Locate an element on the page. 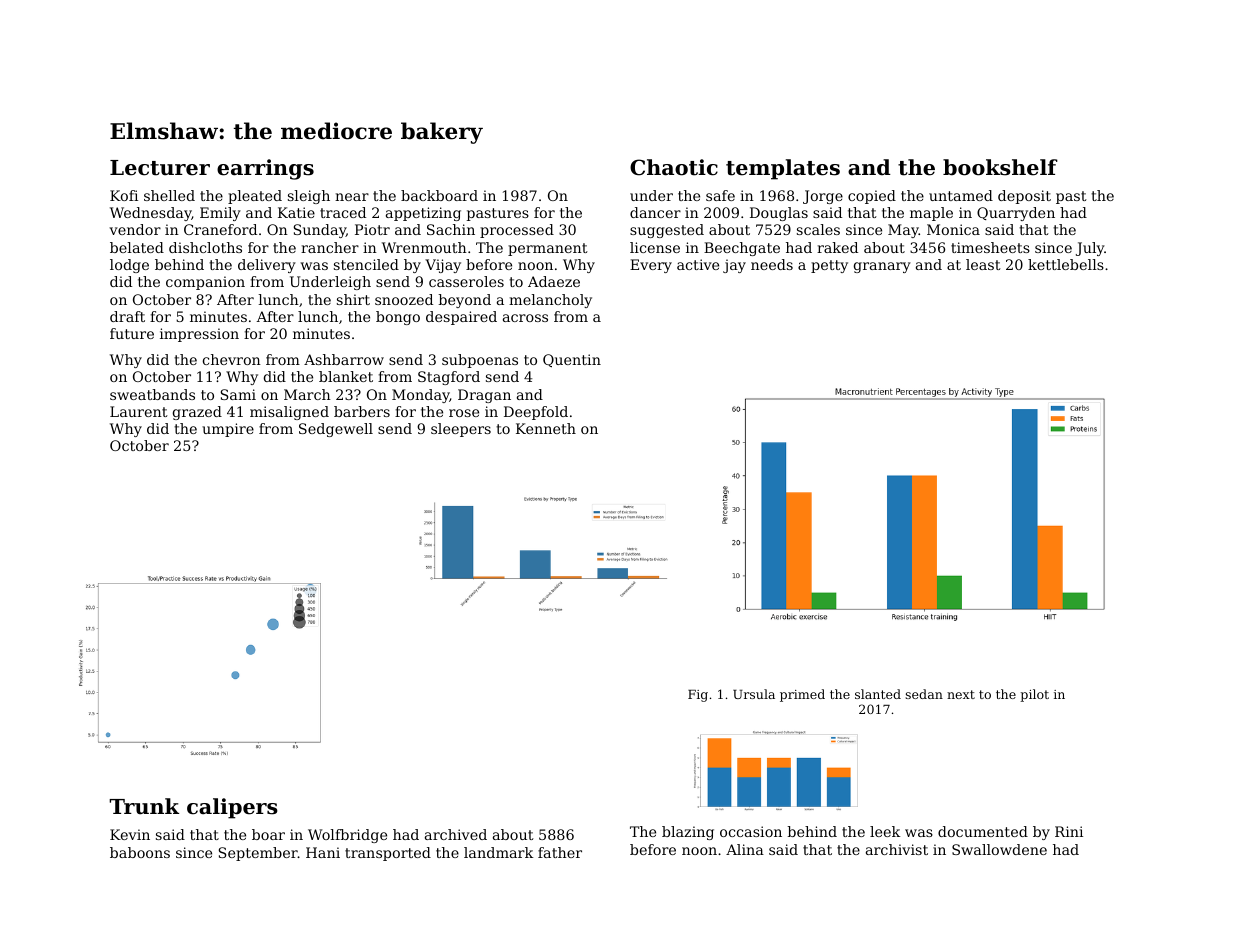 The image size is (1233, 952). next is located at coordinates (961, 694).
